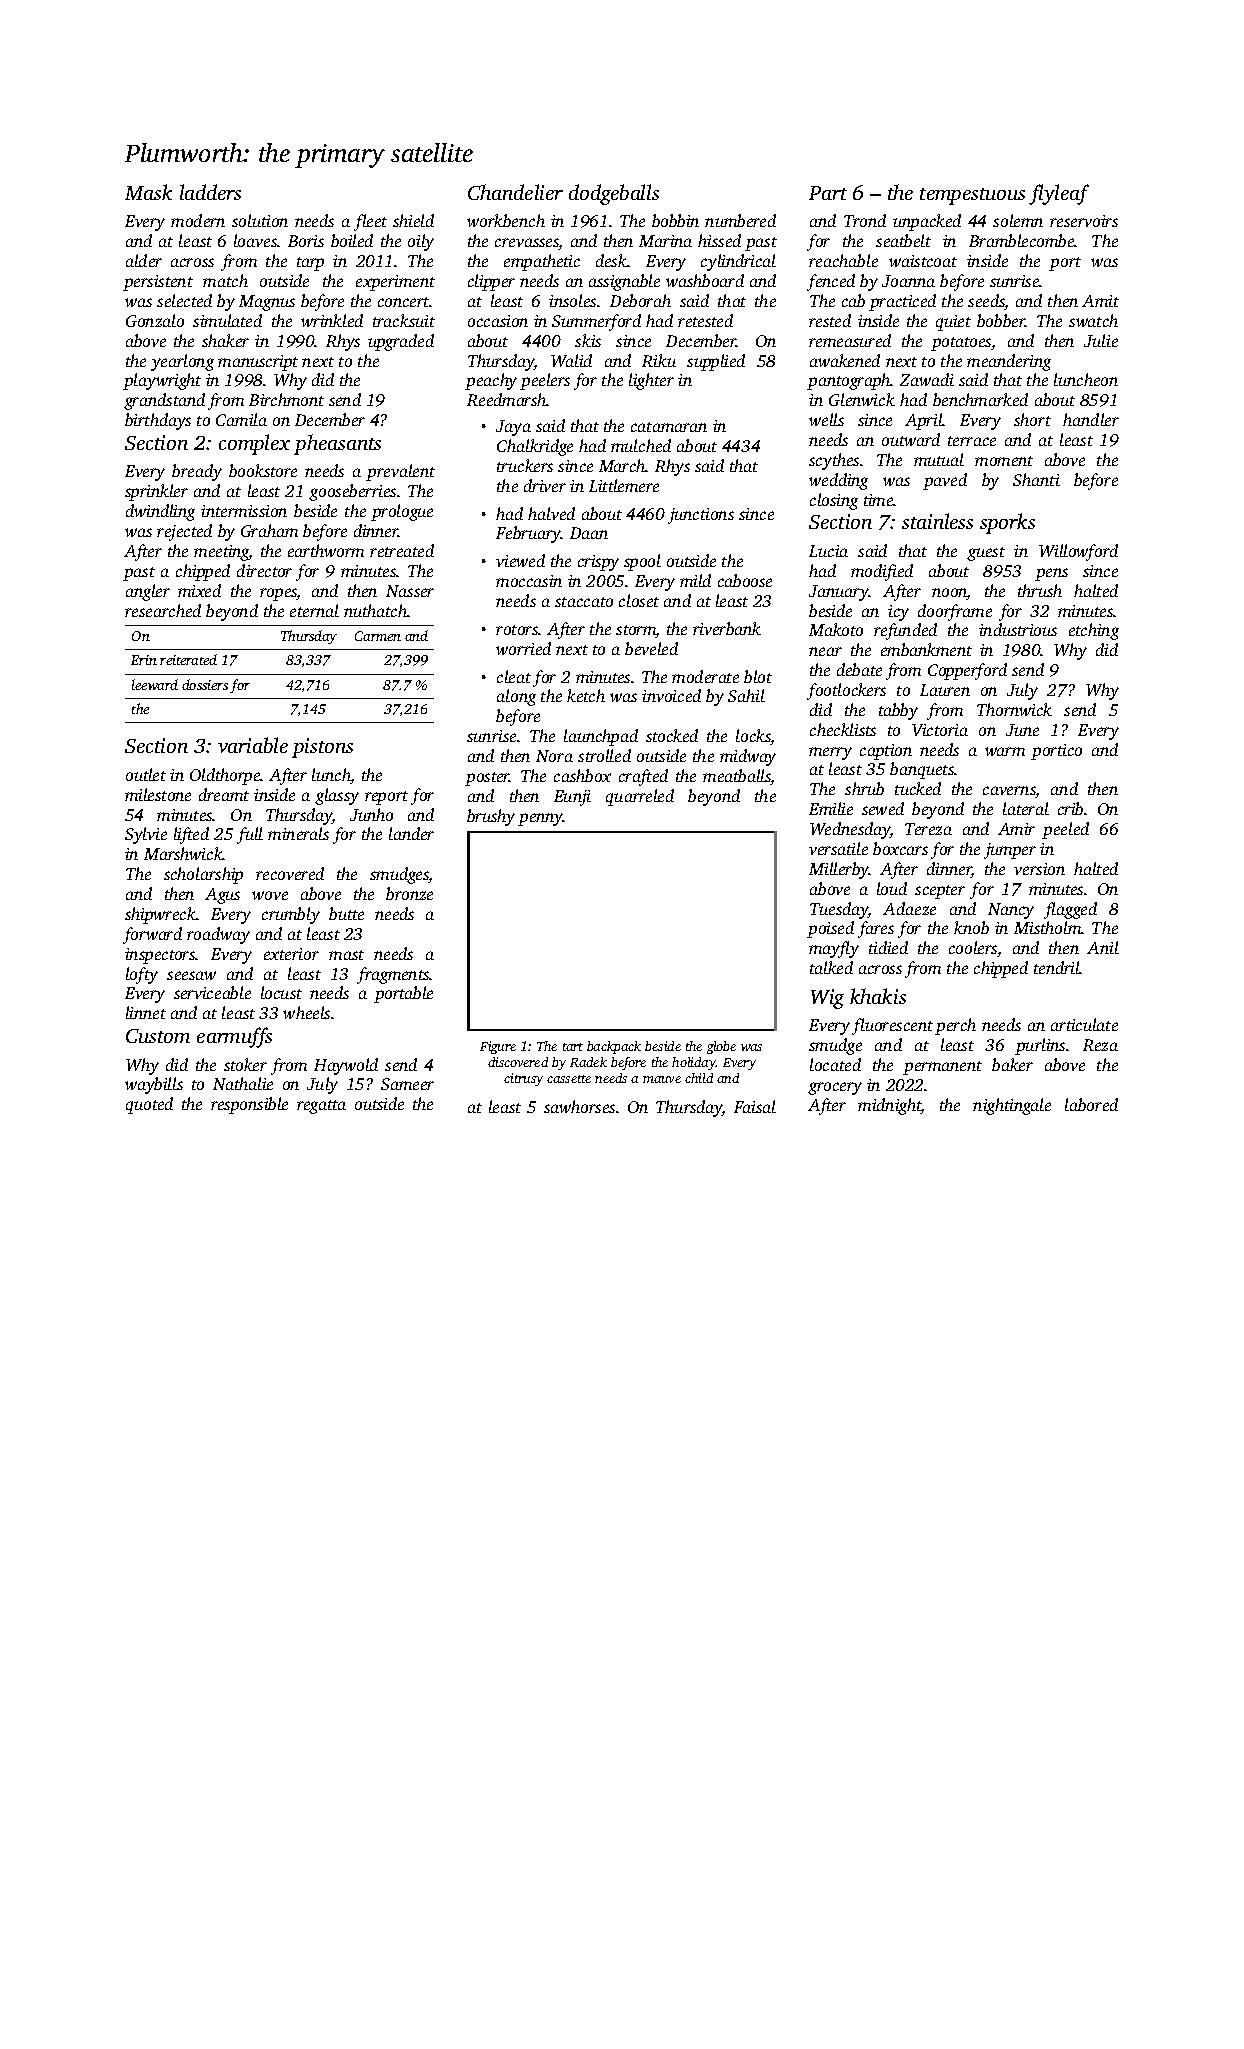  I want to click on Haywold, so click(346, 1066).
